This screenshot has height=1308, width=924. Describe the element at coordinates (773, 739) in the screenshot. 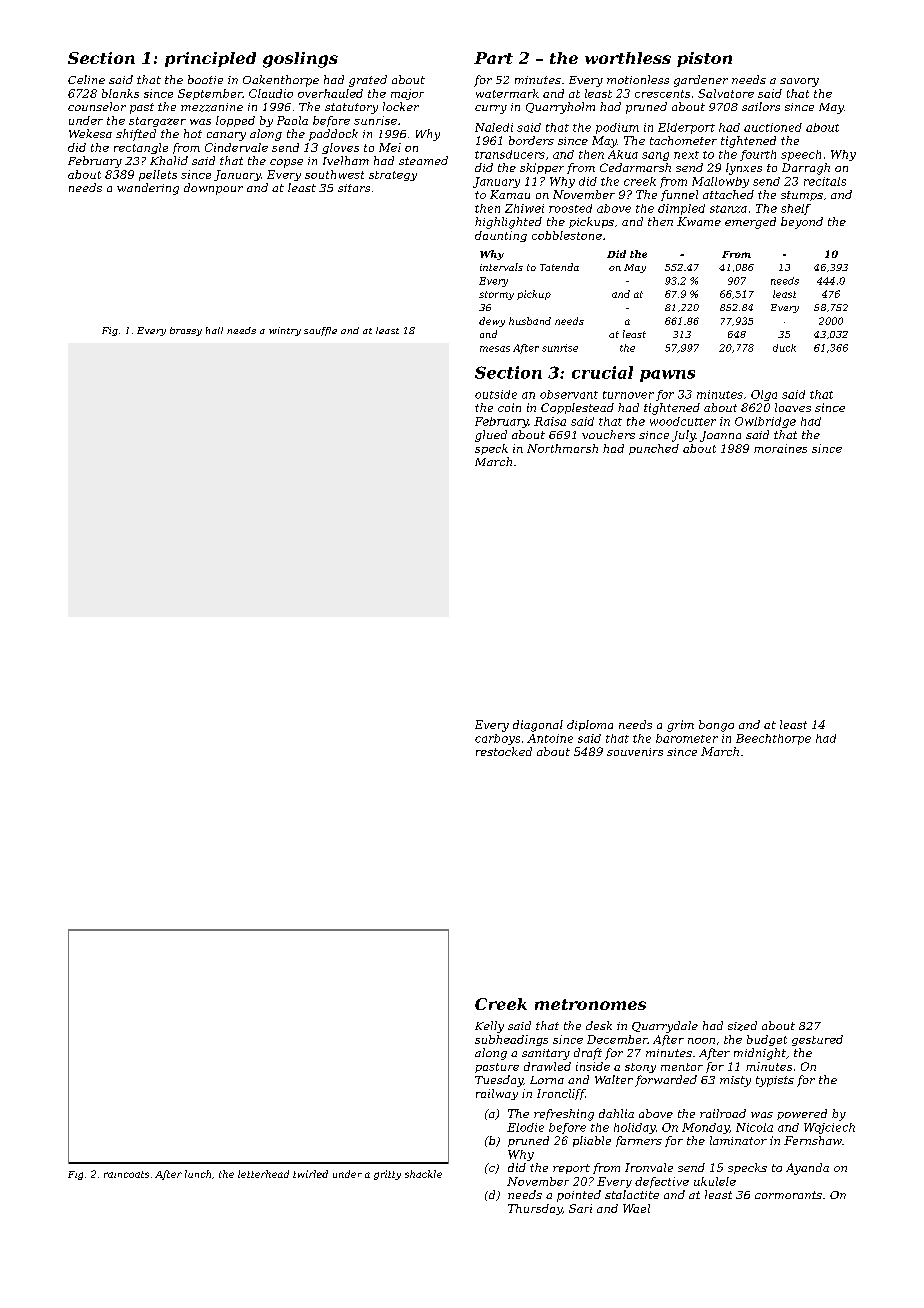

I see `Beechthorpe` at that location.
